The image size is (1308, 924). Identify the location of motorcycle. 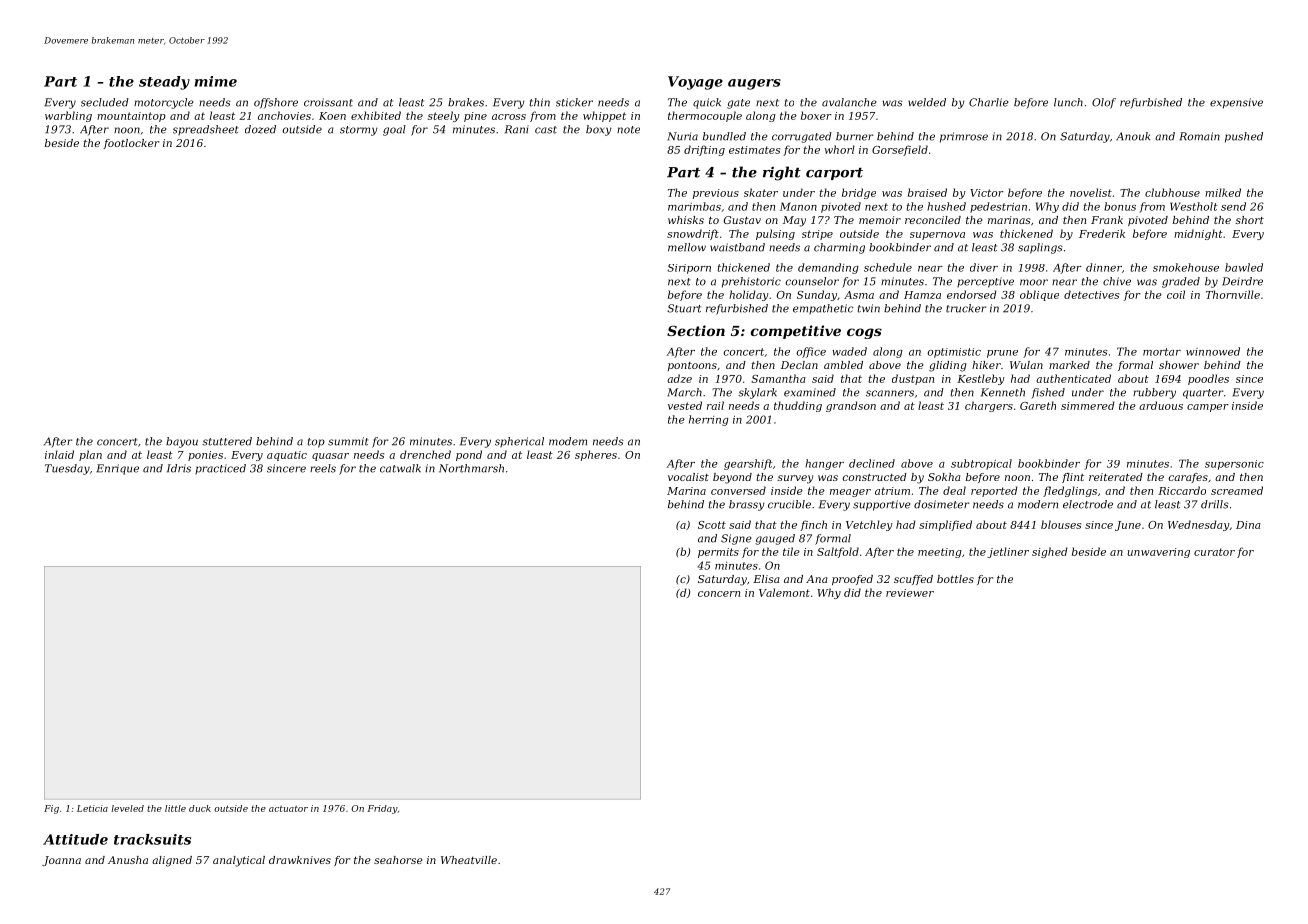
(163, 103).
